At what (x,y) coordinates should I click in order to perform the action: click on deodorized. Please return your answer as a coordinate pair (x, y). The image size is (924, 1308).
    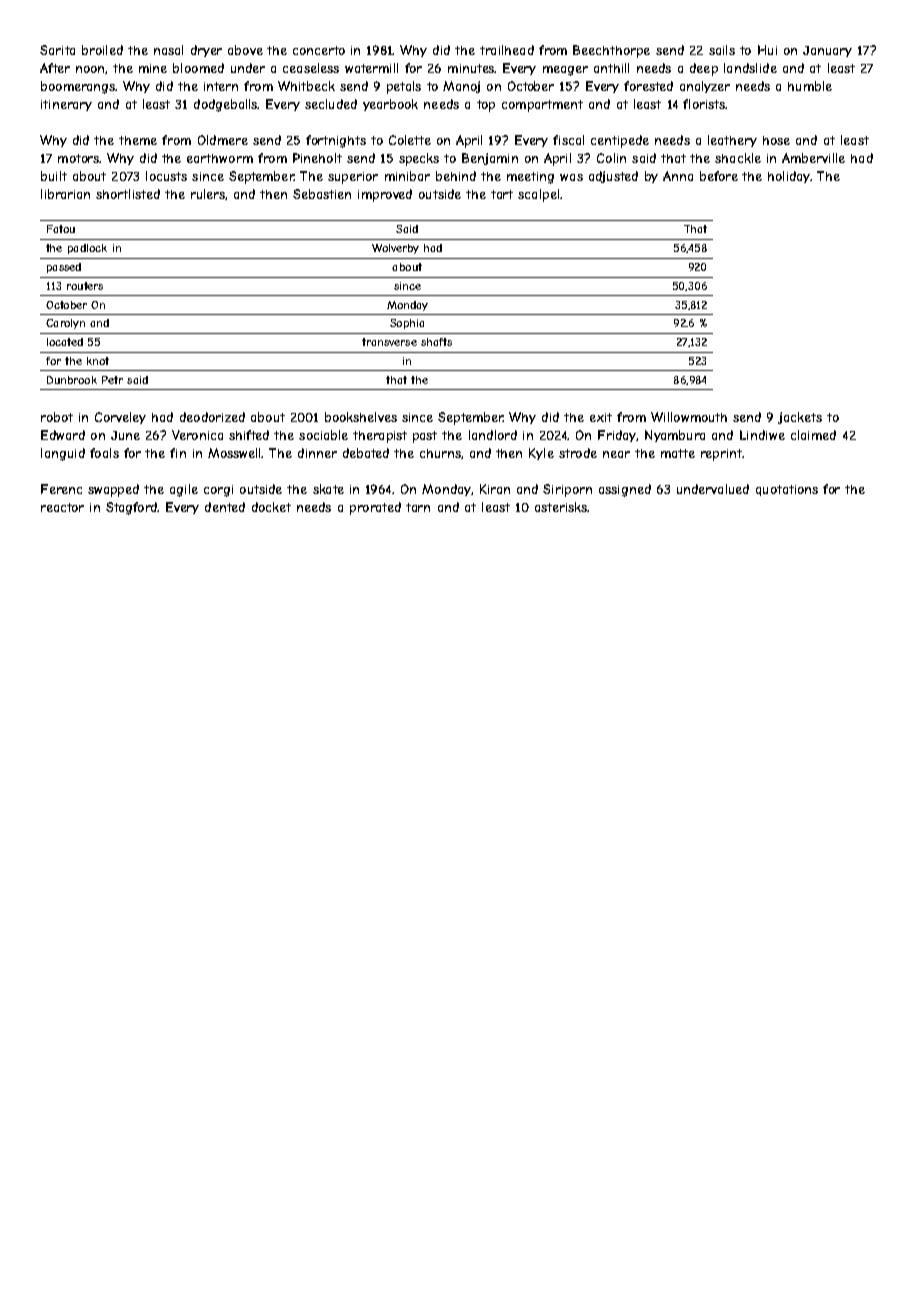
    Looking at the image, I should click on (212, 417).
